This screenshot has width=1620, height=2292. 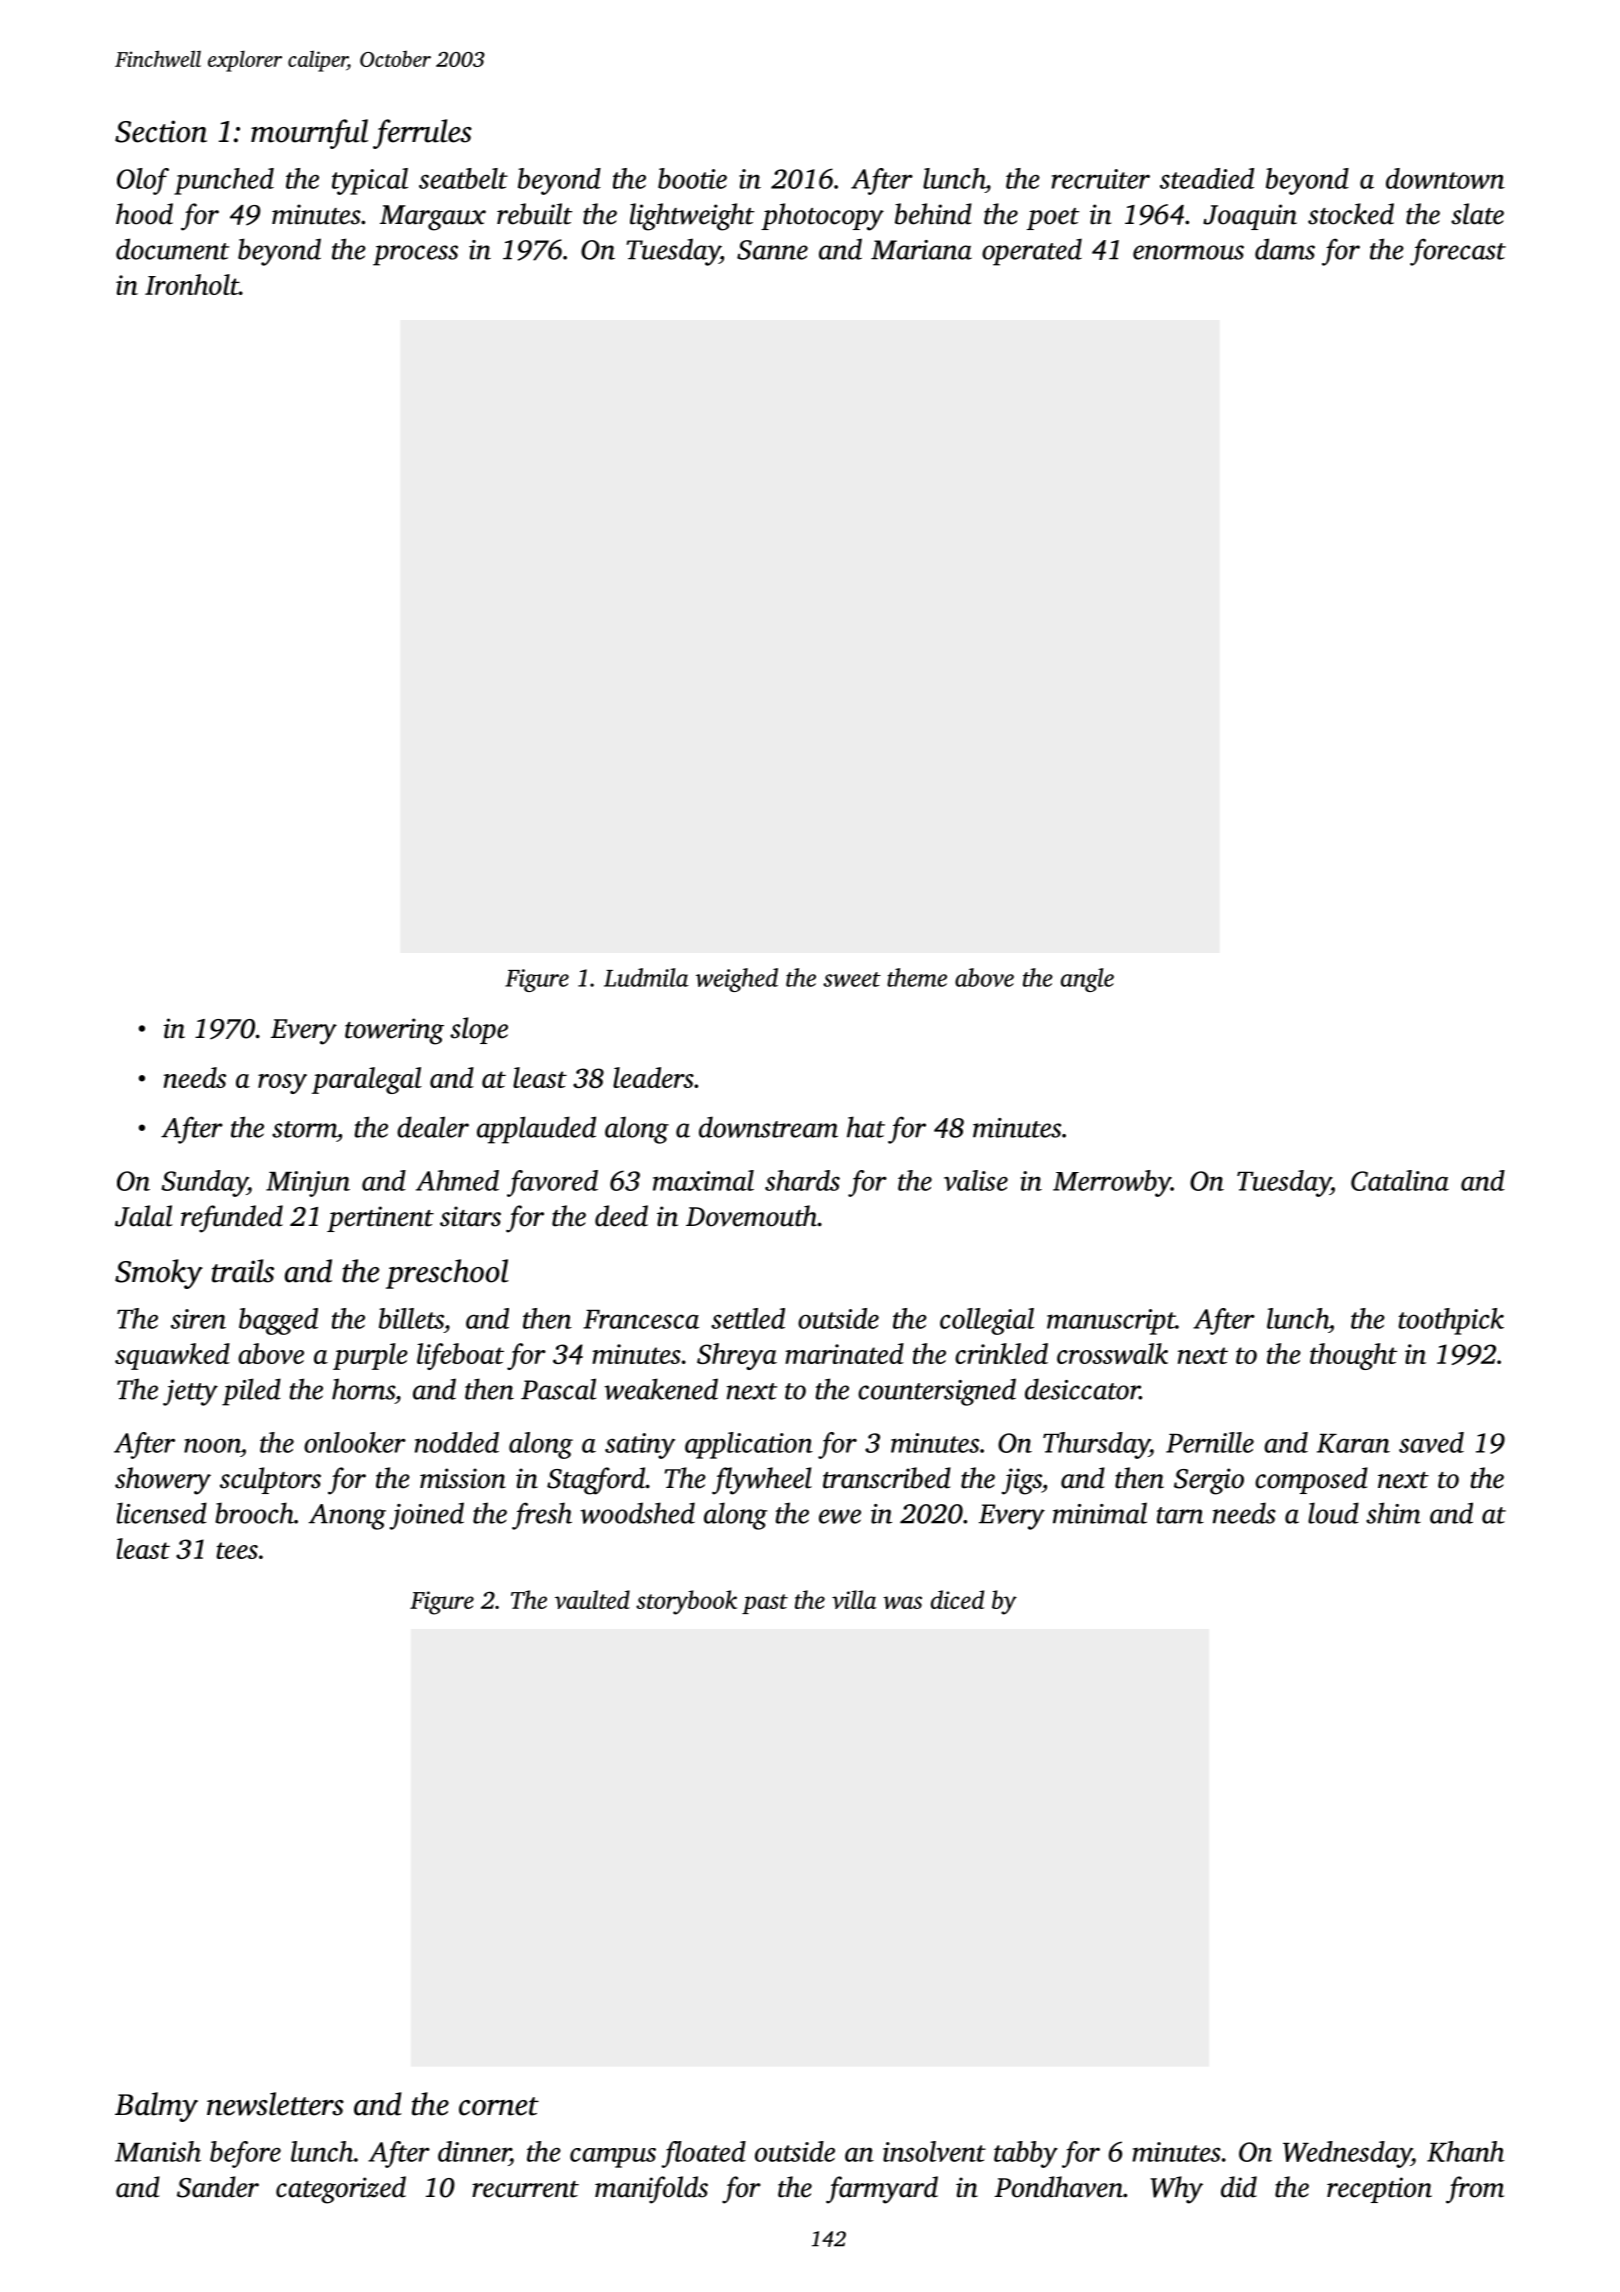 What do you see at coordinates (692, 178) in the screenshot?
I see `bootie` at bounding box center [692, 178].
